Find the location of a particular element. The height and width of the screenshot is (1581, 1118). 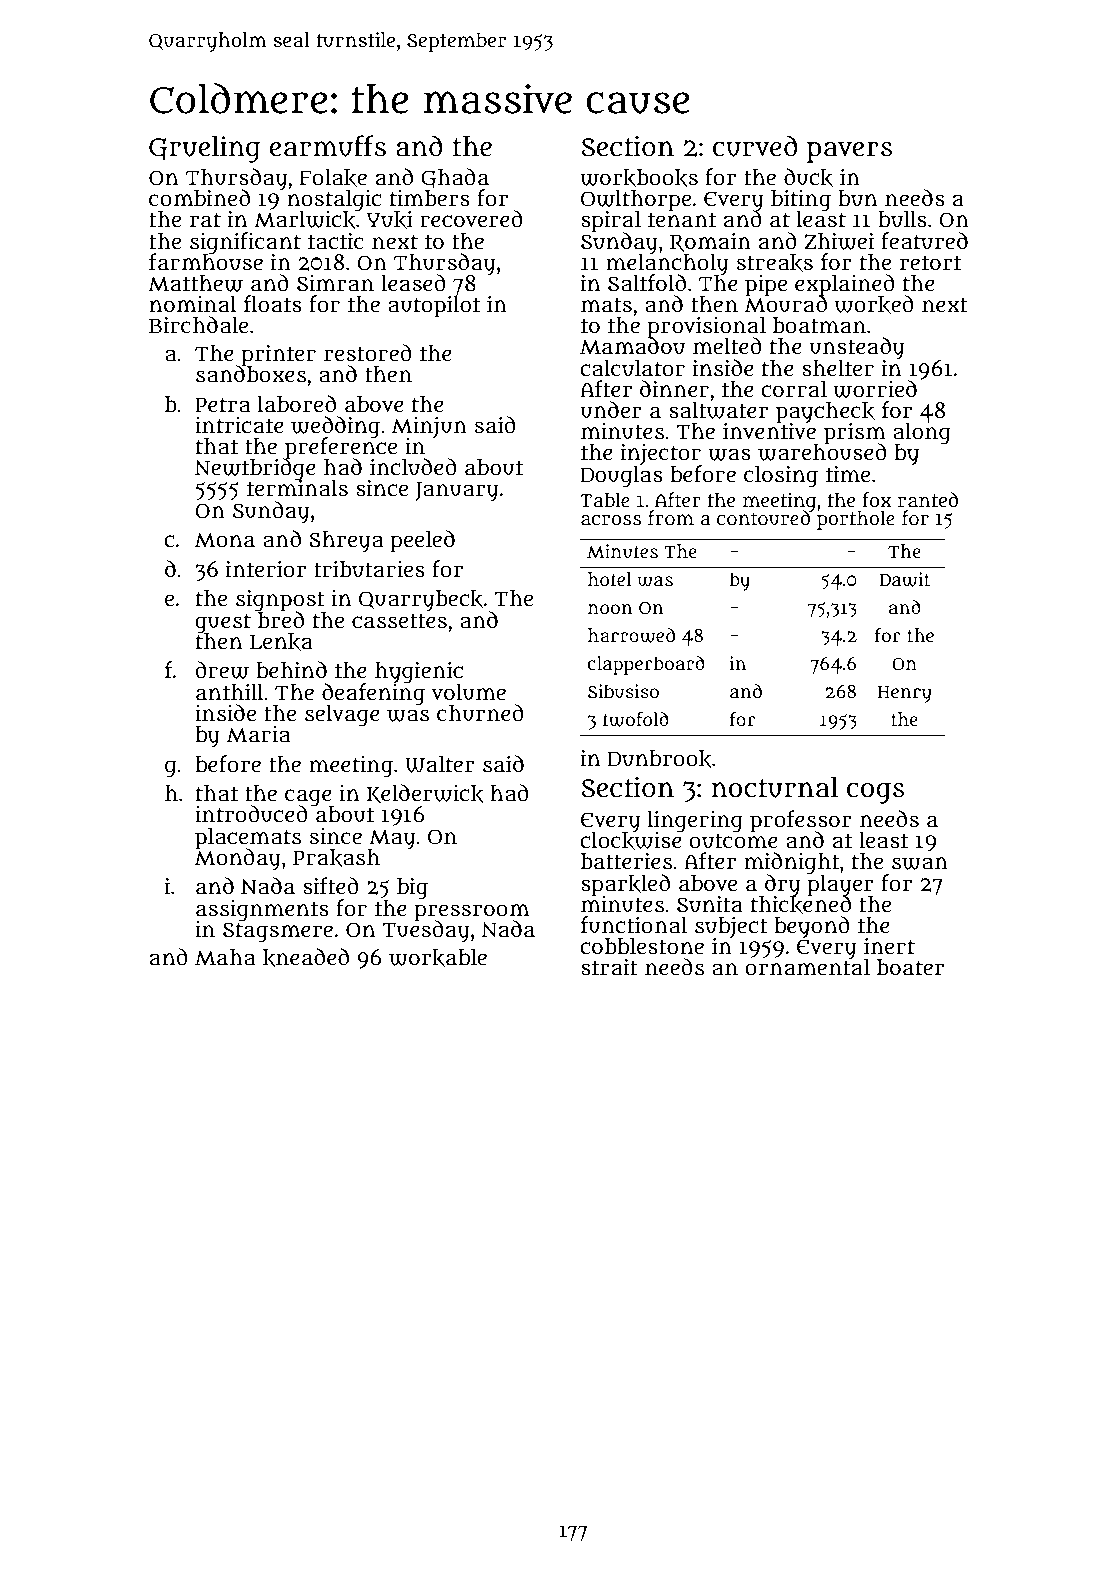

wedding is located at coordinates (335, 427).
